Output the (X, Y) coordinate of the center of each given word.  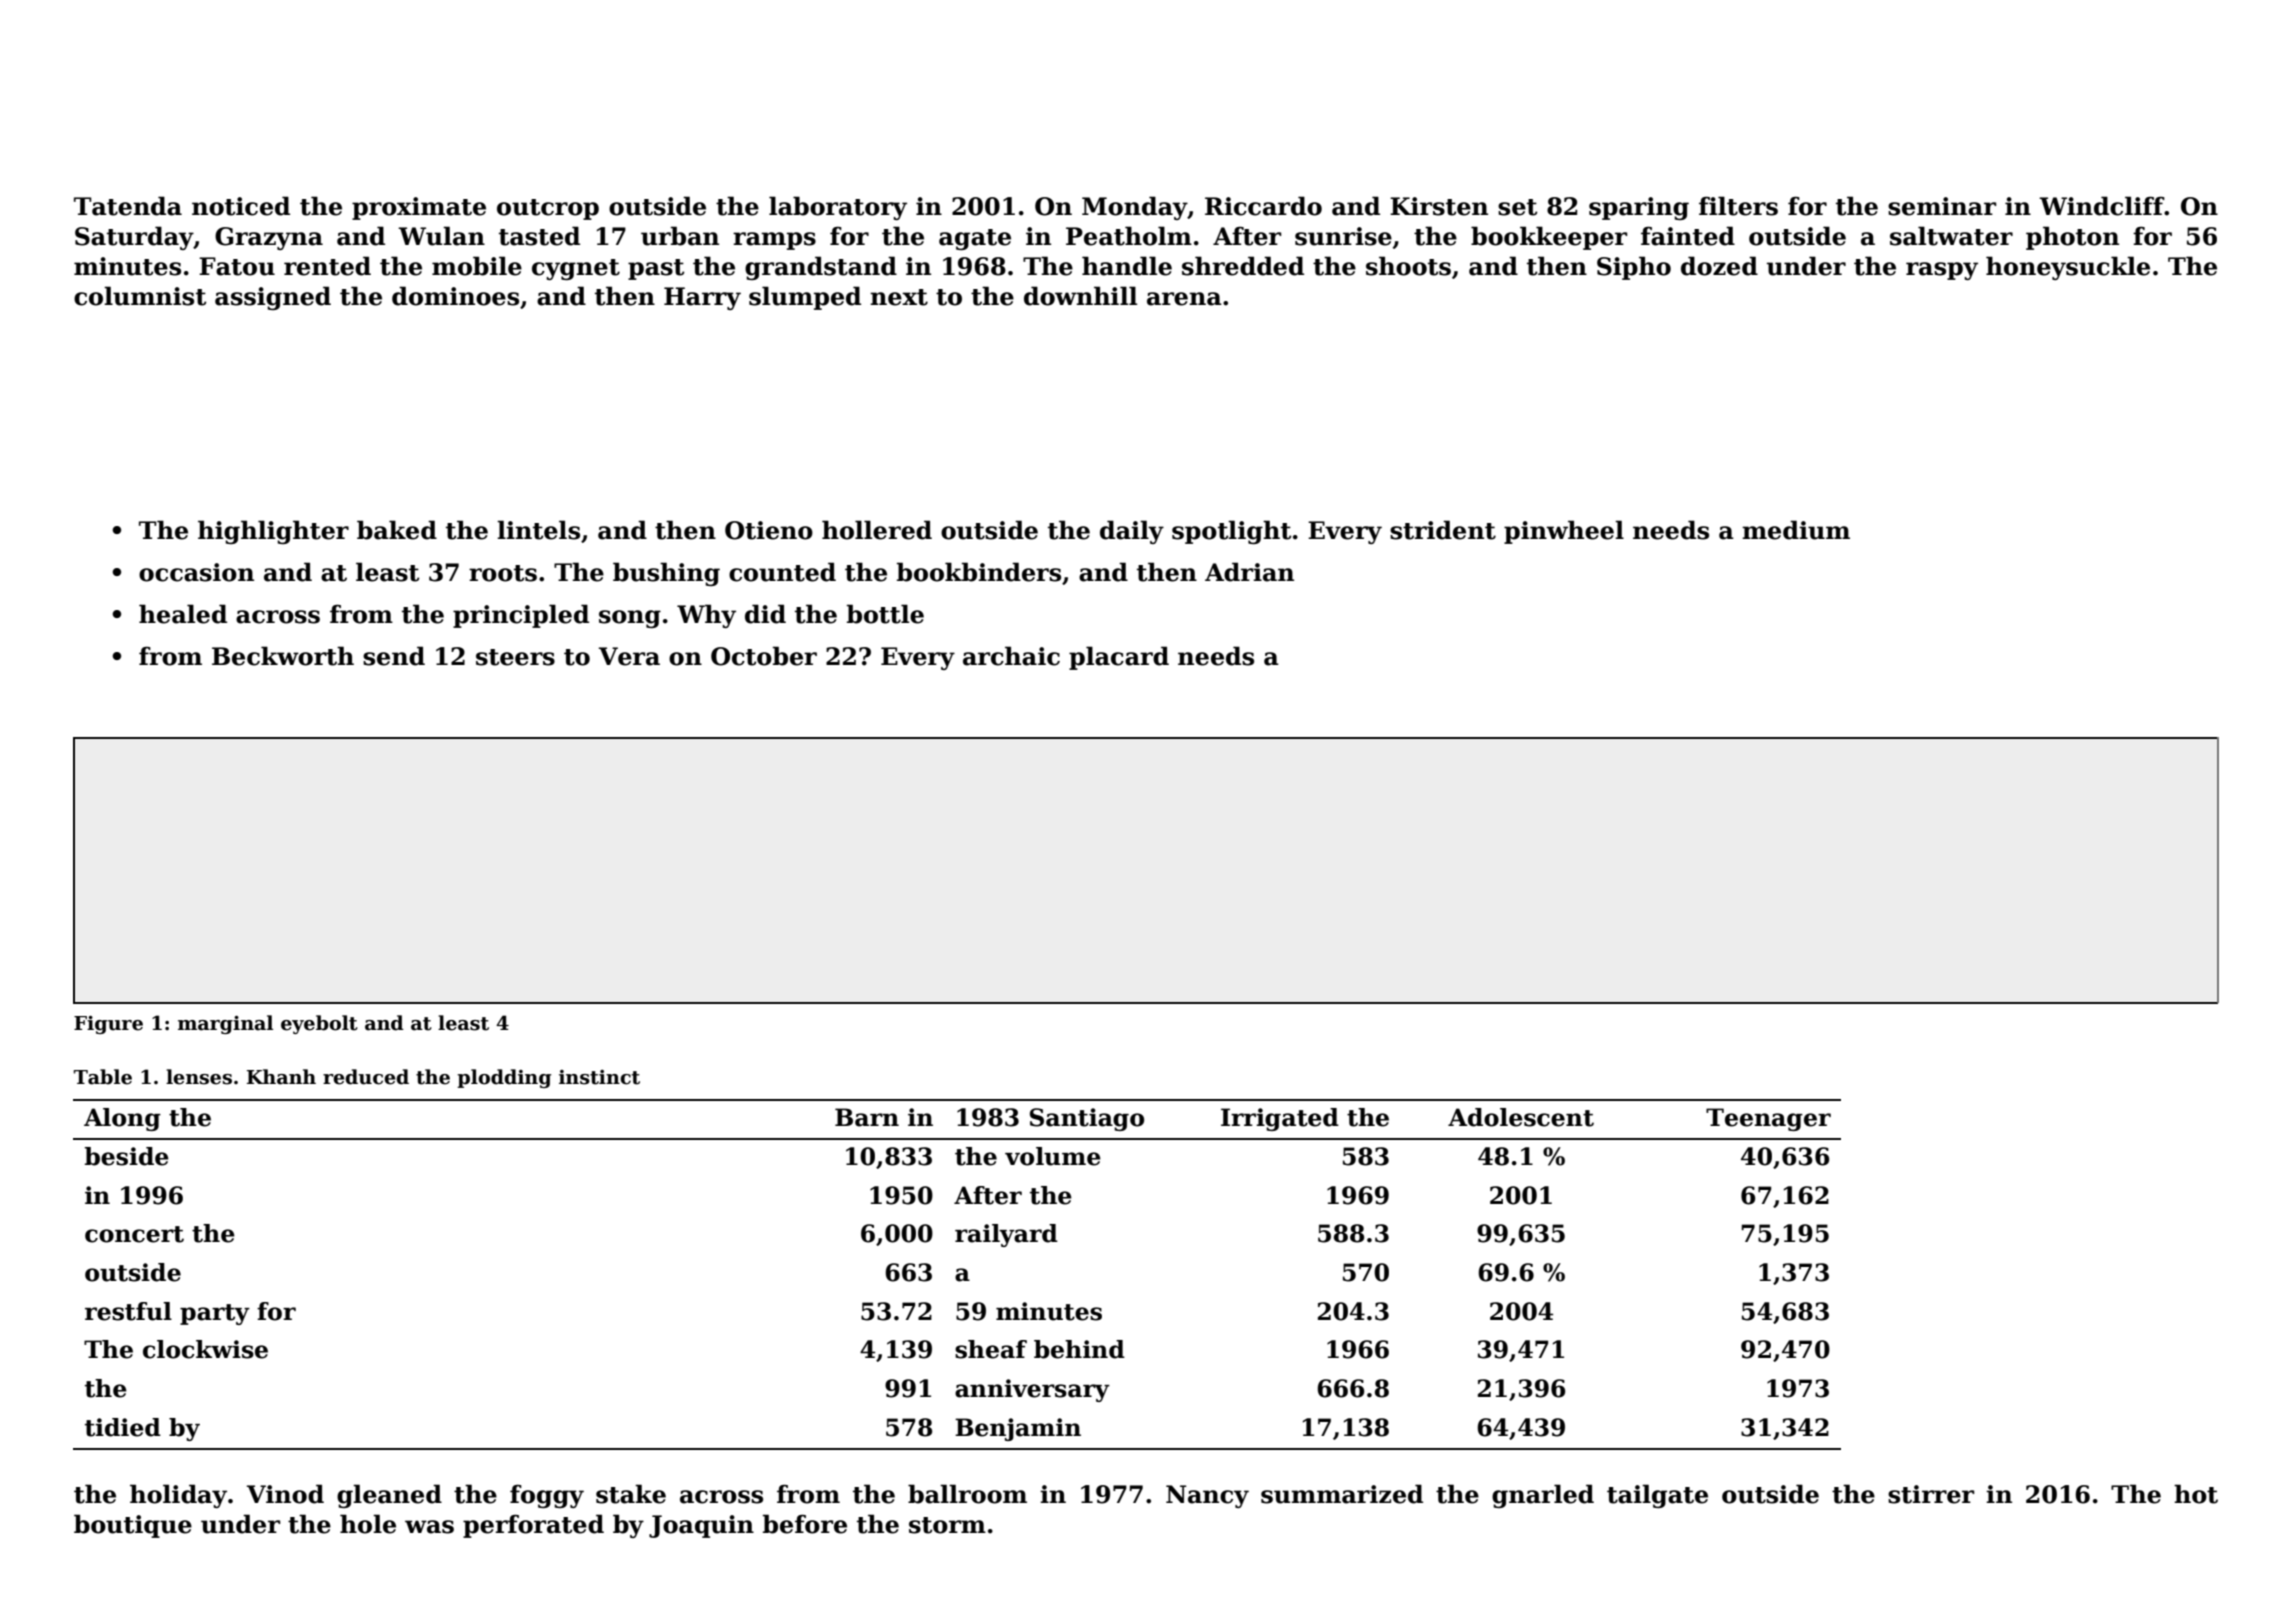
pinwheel (1564, 532)
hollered (877, 530)
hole (368, 1524)
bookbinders (979, 572)
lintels (538, 530)
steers (515, 657)
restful (128, 1311)
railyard (1006, 1235)
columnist (140, 296)
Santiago (1087, 1119)
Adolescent (1521, 1117)
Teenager (1768, 1119)
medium (1796, 530)
